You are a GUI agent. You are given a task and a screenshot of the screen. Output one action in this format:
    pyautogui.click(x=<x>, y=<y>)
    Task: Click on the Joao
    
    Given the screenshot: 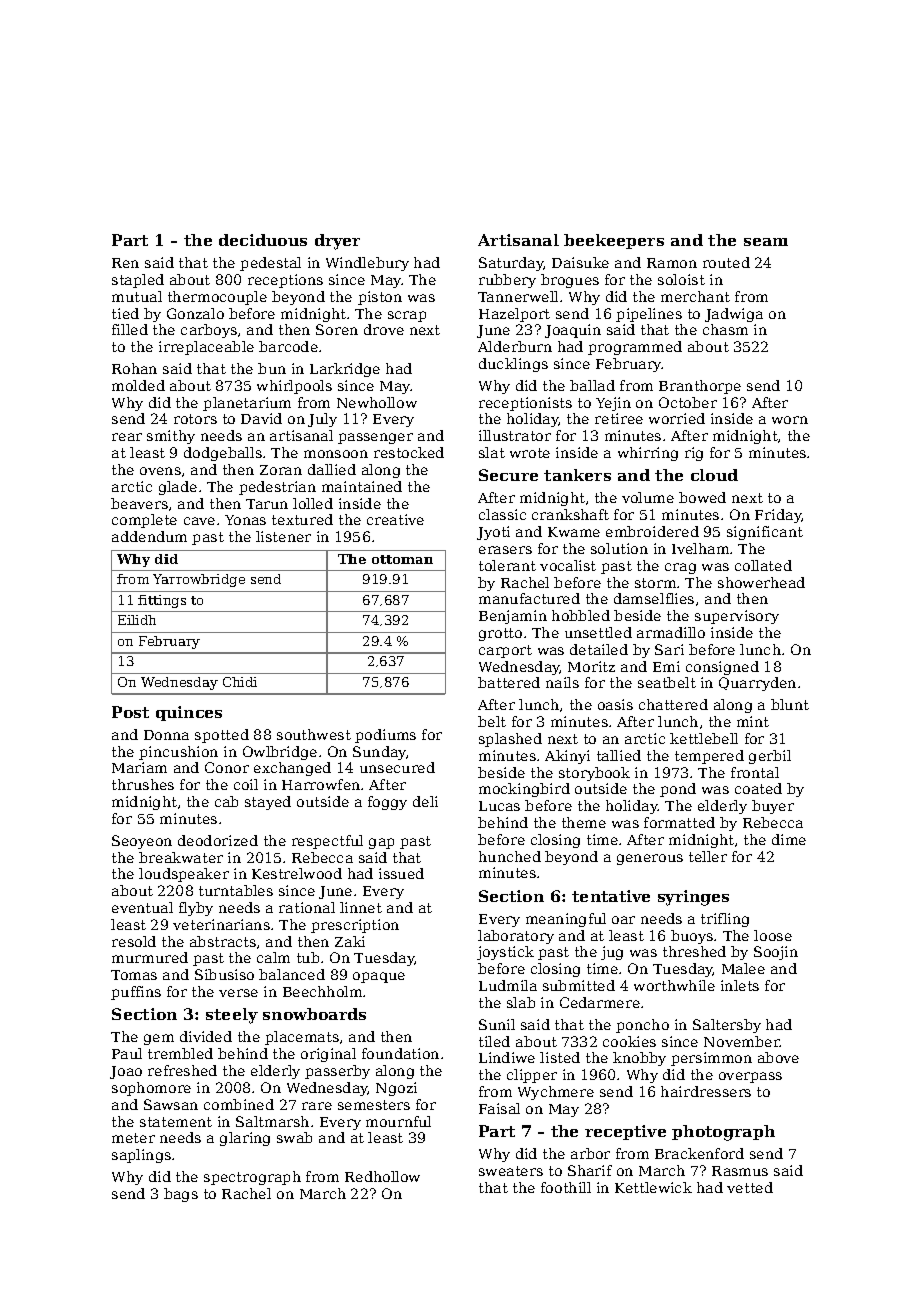 What is the action you would take?
    pyautogui.click(x=126, y=1072)
